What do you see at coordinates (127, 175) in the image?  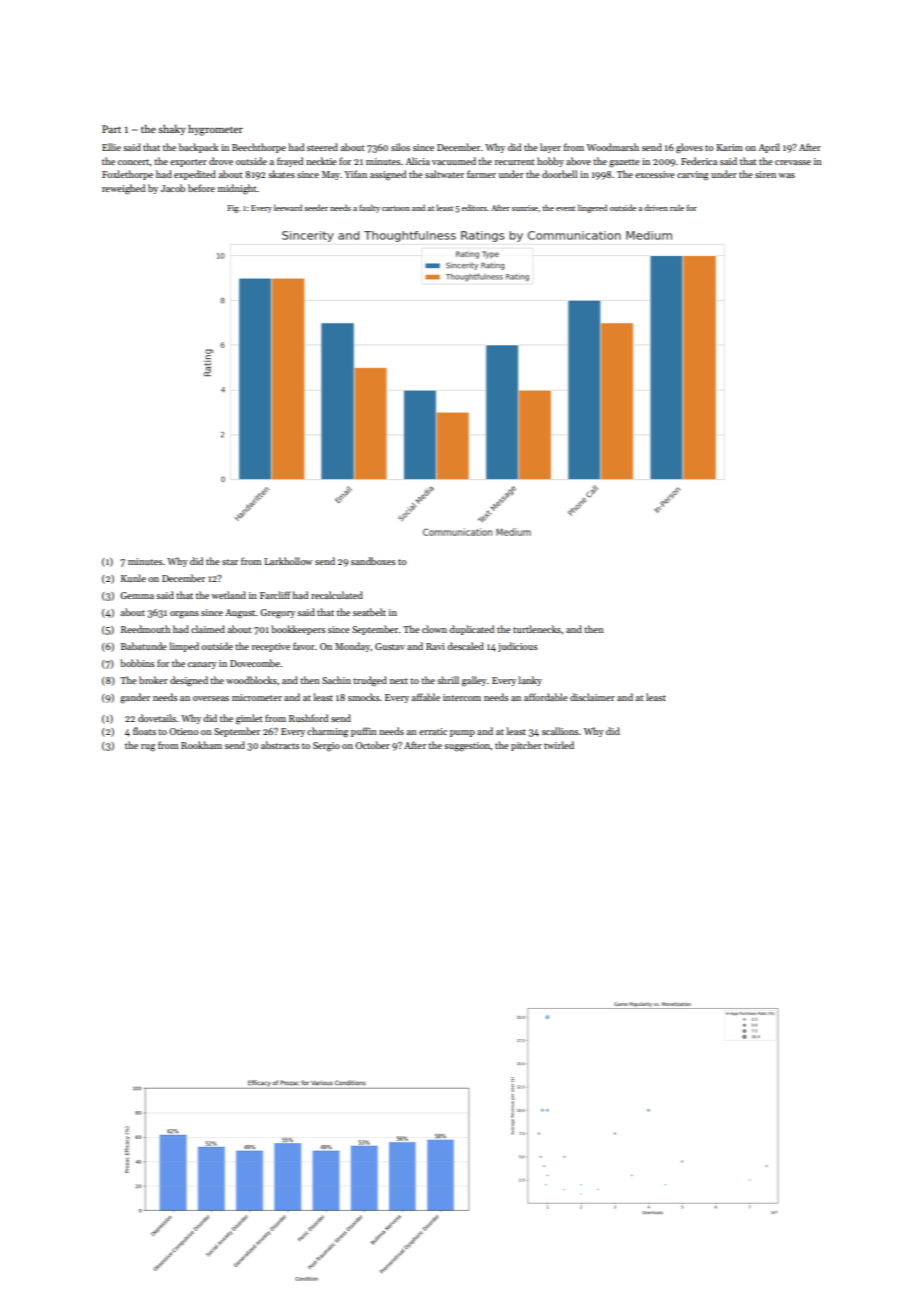 I see `Foxlethorpe` at bounding box center [127, 175].
